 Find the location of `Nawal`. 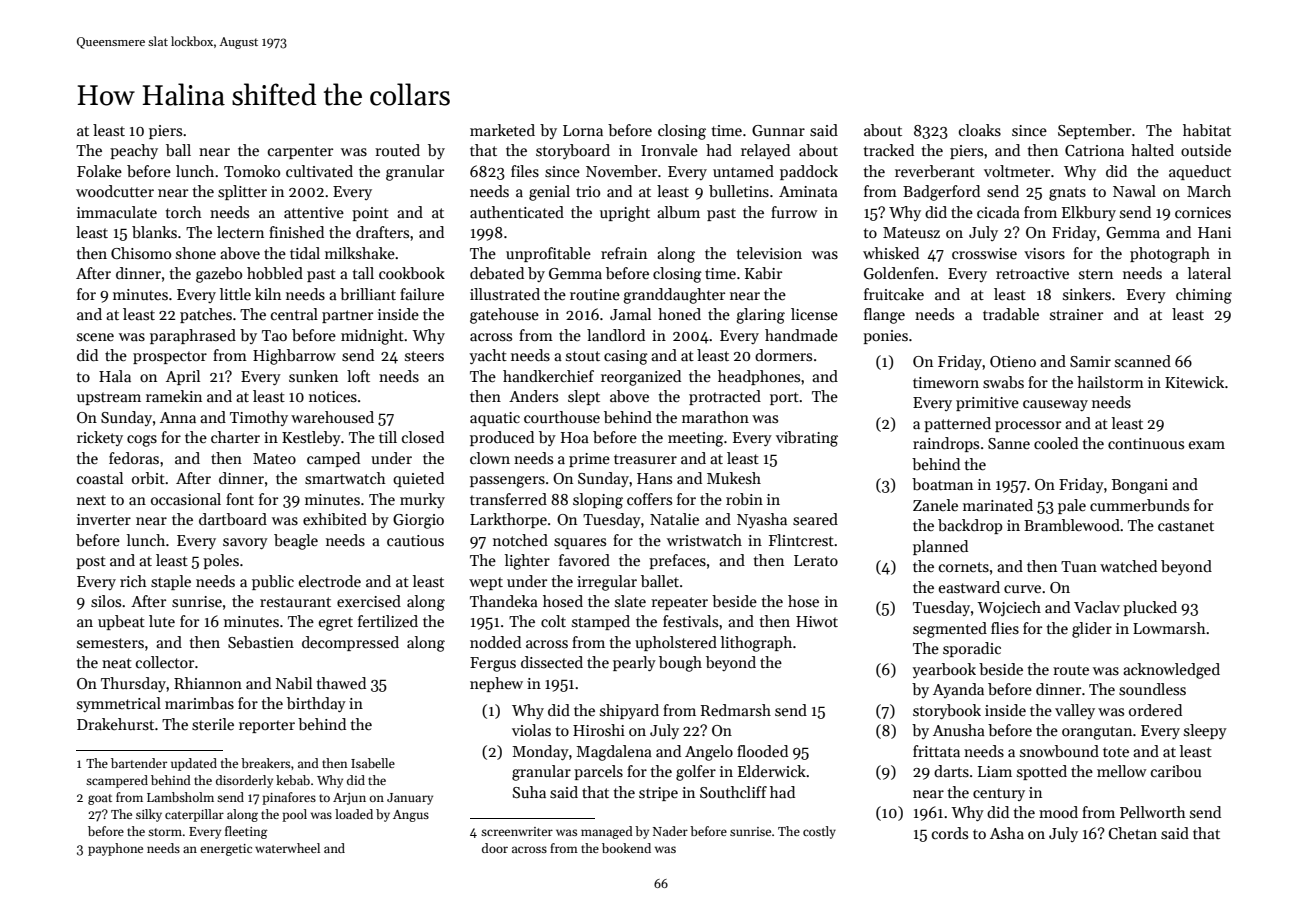

Nawal is located at coordinates (1134, 191).
